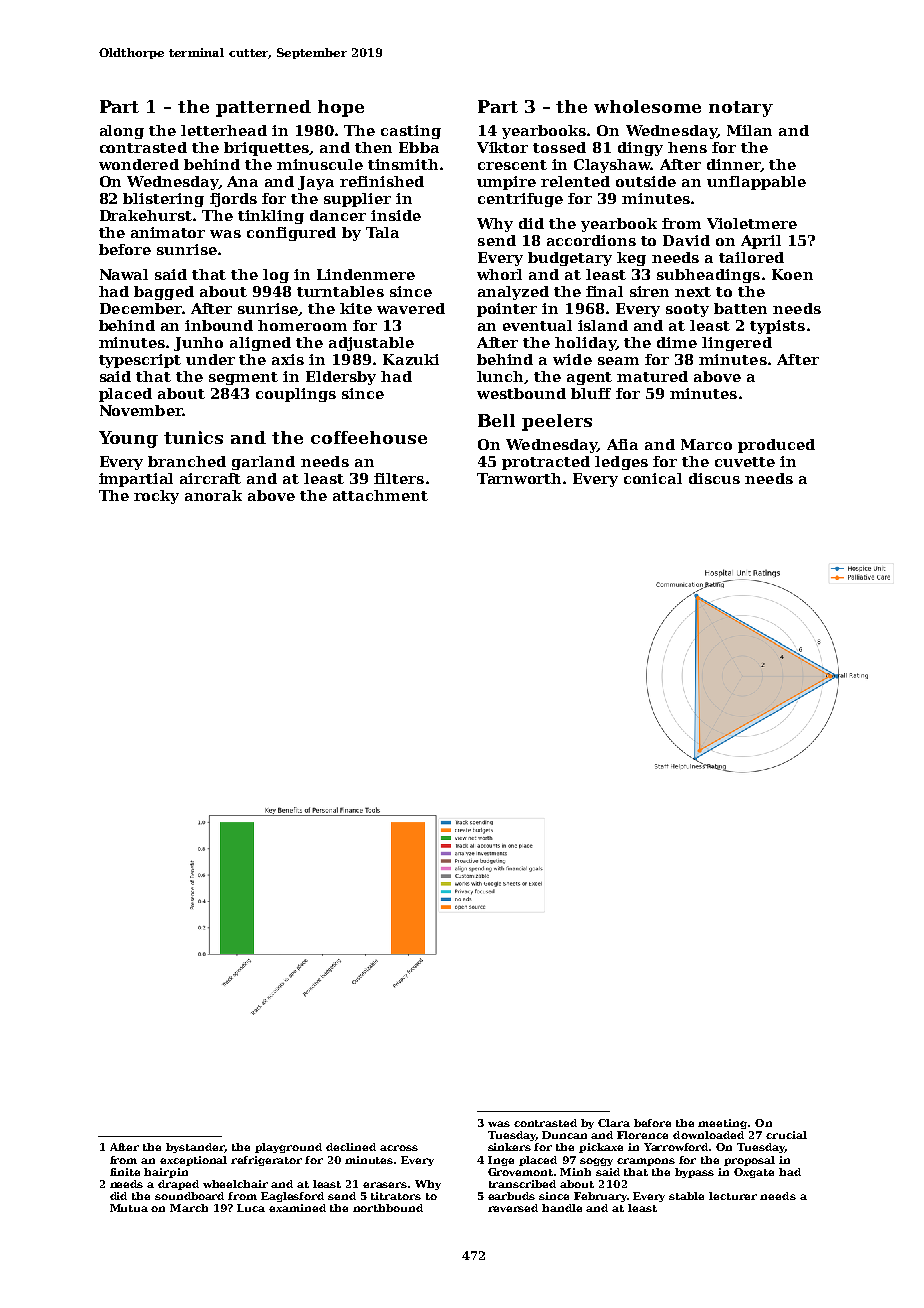 The image size is (924, 1308). Describe the element at coordinates (776, 446) in the document. I see `produced` at that location.
